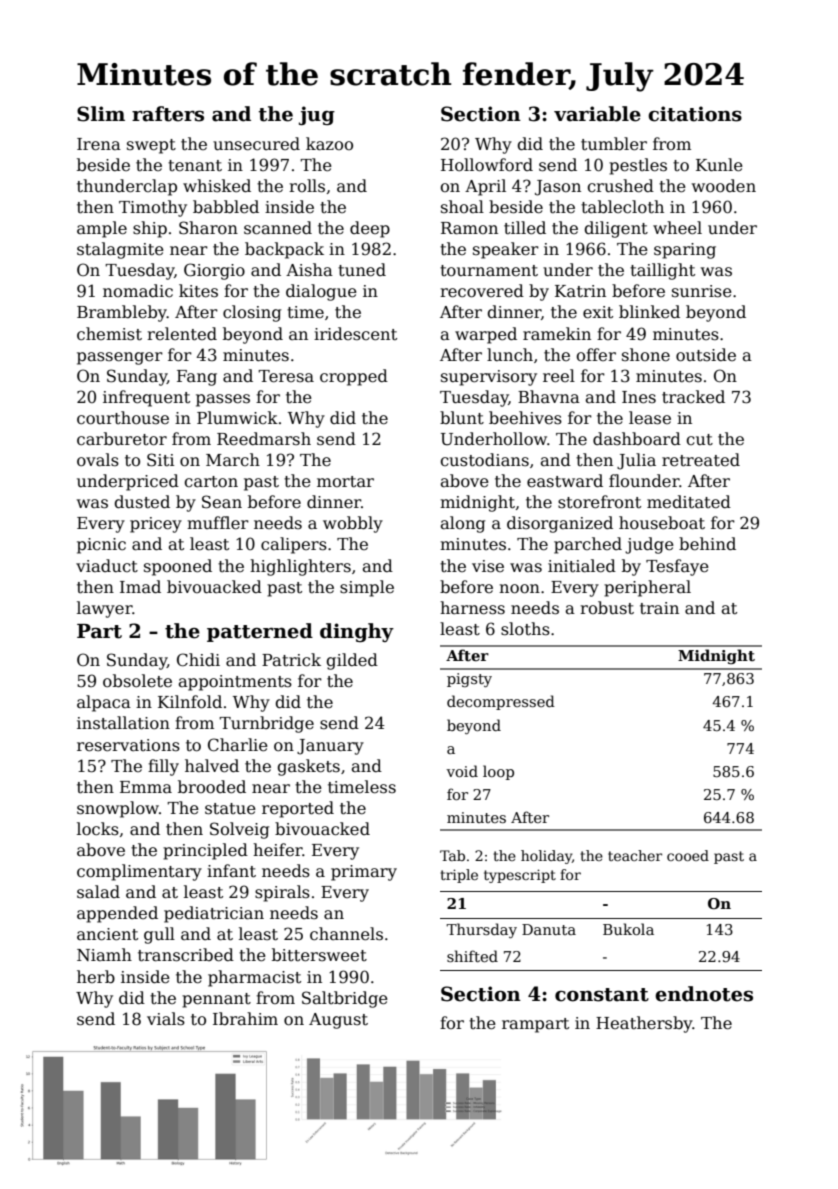  What do you see at coordinates (107, 934) in the screenshot?
I see `ancient` at bounding box center [107, 934].
